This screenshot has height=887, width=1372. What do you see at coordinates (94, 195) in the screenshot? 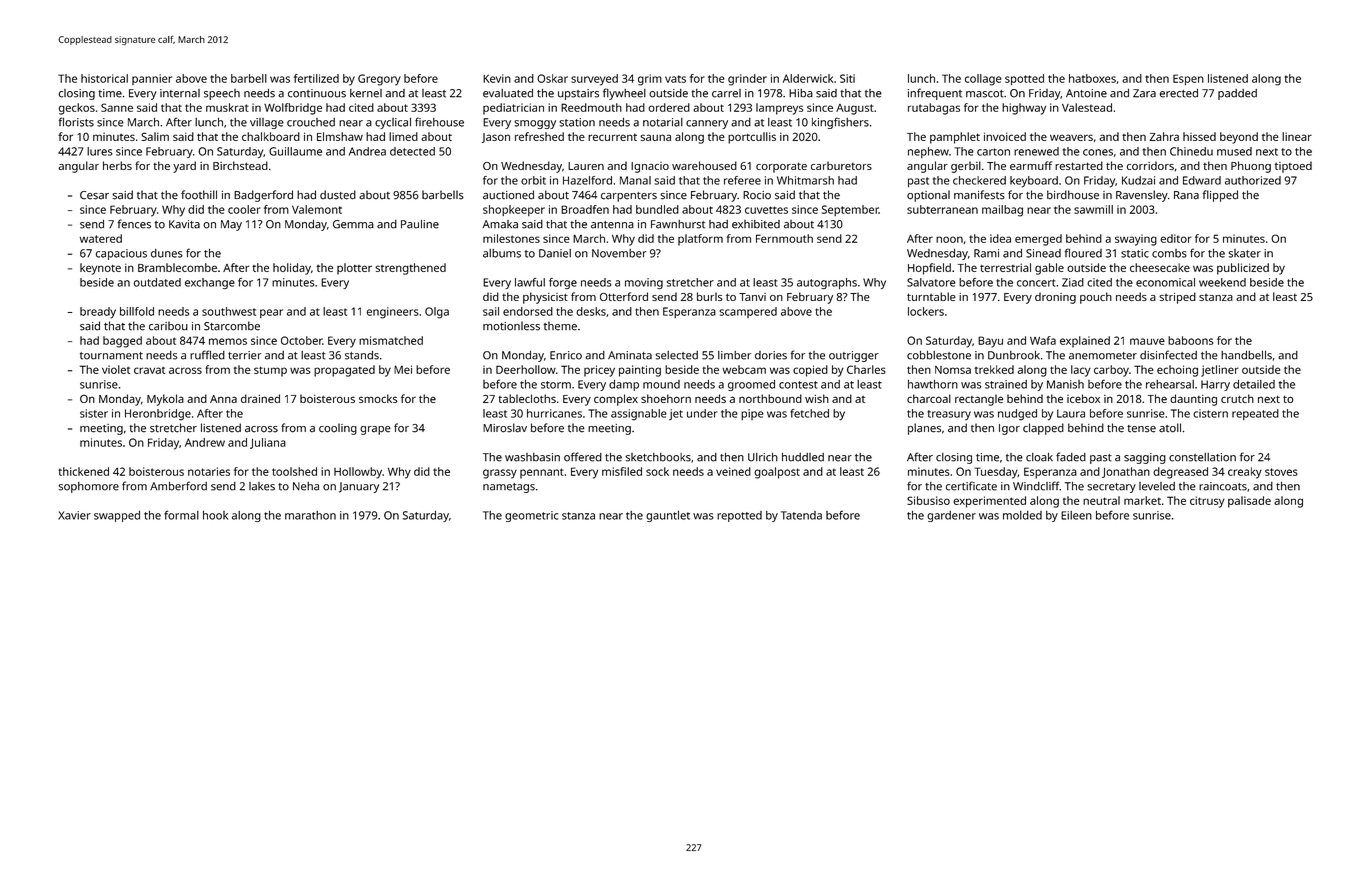
I see `Cesar` at bounding box center [94, 195].
